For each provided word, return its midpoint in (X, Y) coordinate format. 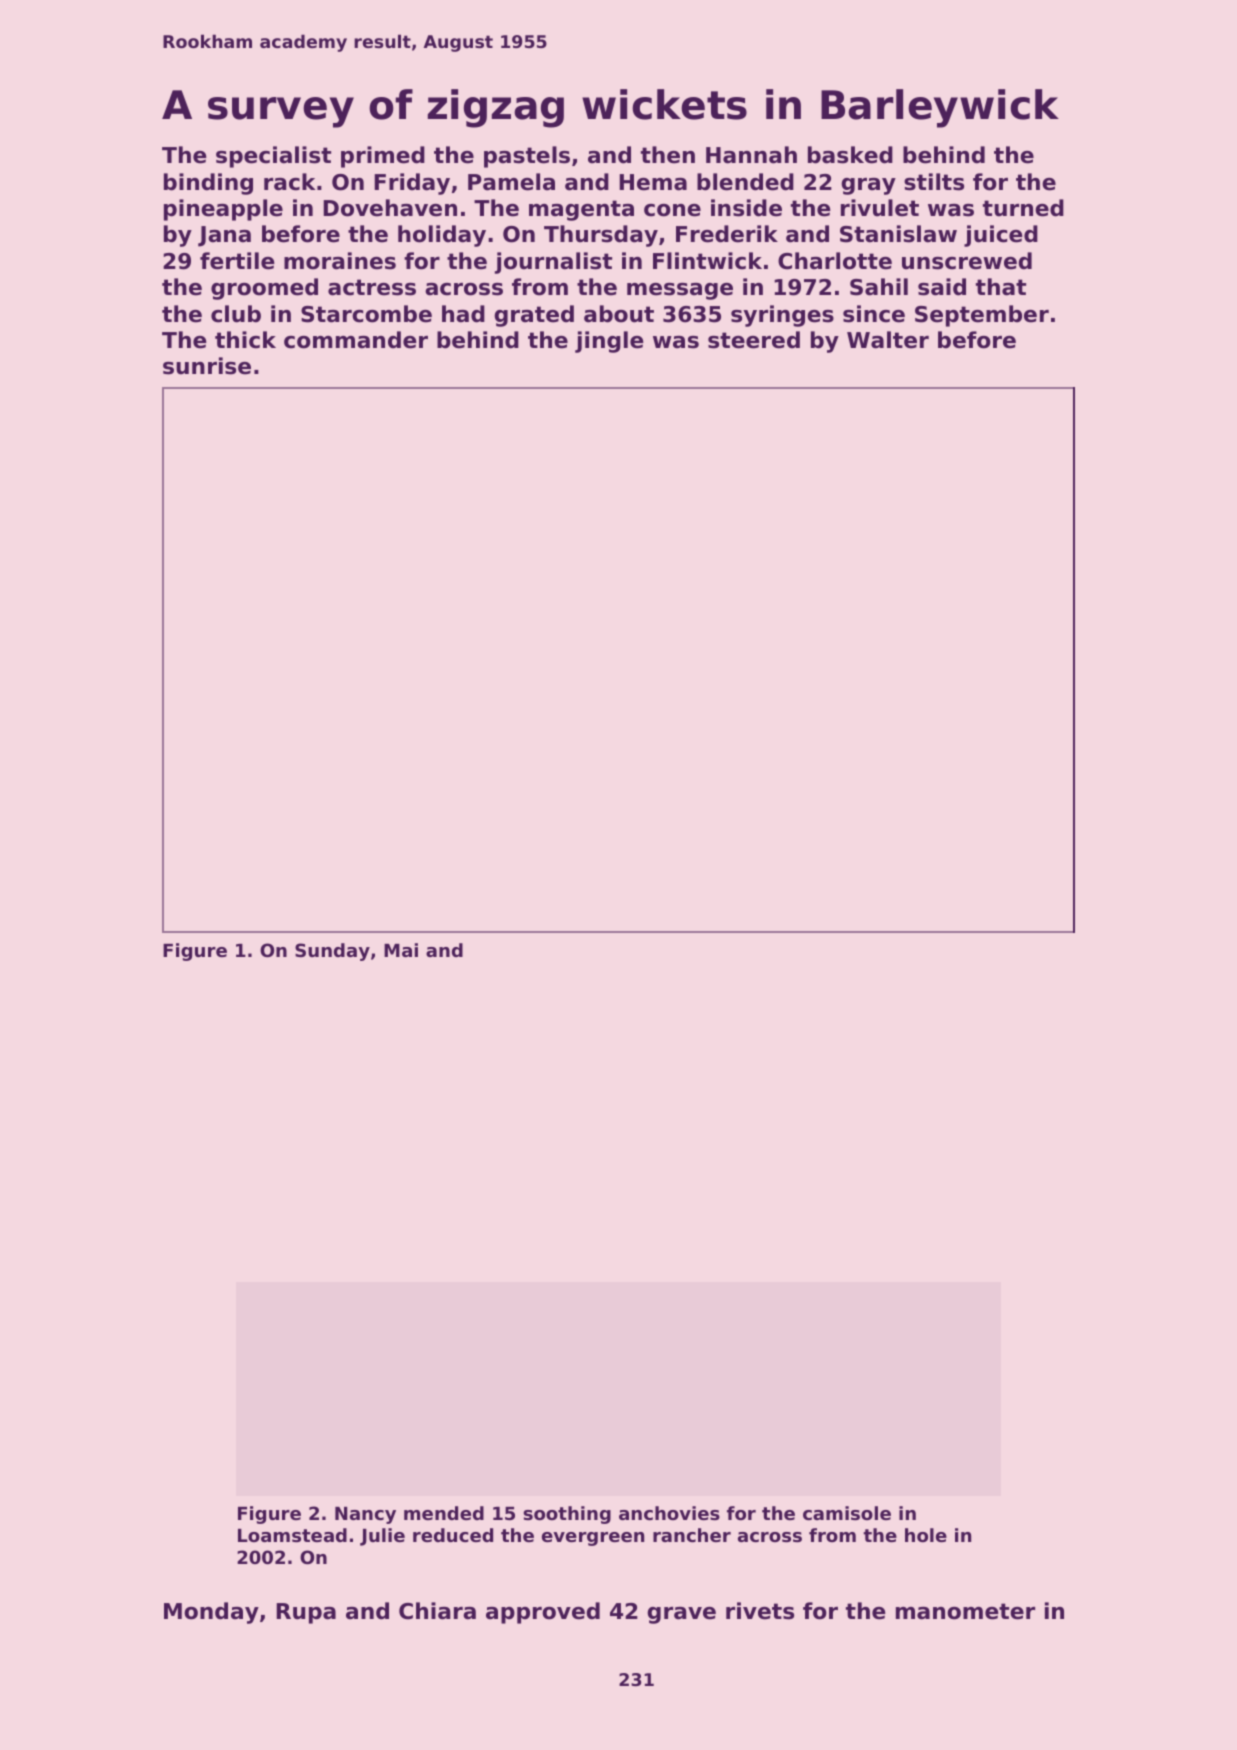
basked (850, 155)
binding (208, 184)
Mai (401, 950)
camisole (847, 1513)
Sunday (332, 952)
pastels (527, 157)
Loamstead (292, 1535)
